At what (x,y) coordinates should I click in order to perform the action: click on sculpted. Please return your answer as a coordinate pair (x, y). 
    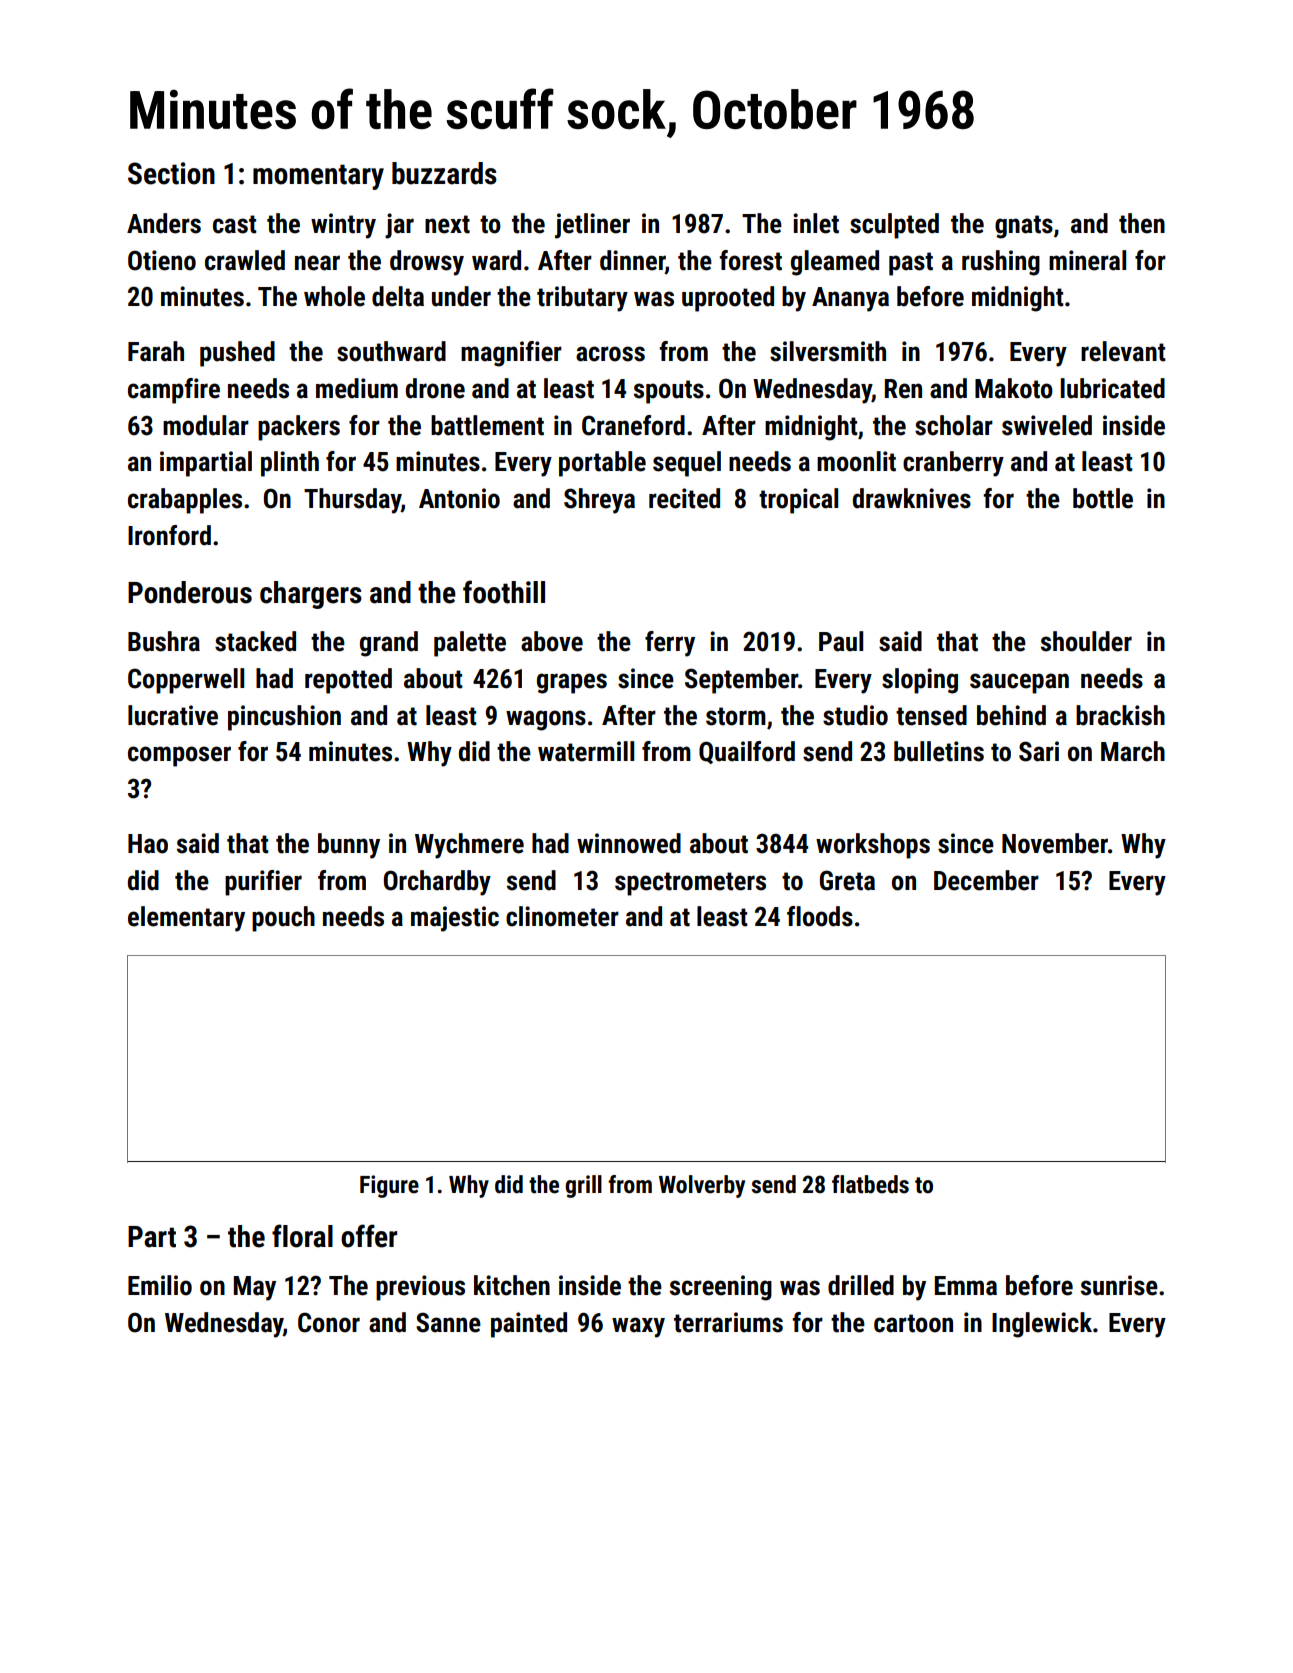
    Looking at the image, I should click on (894, 226).
